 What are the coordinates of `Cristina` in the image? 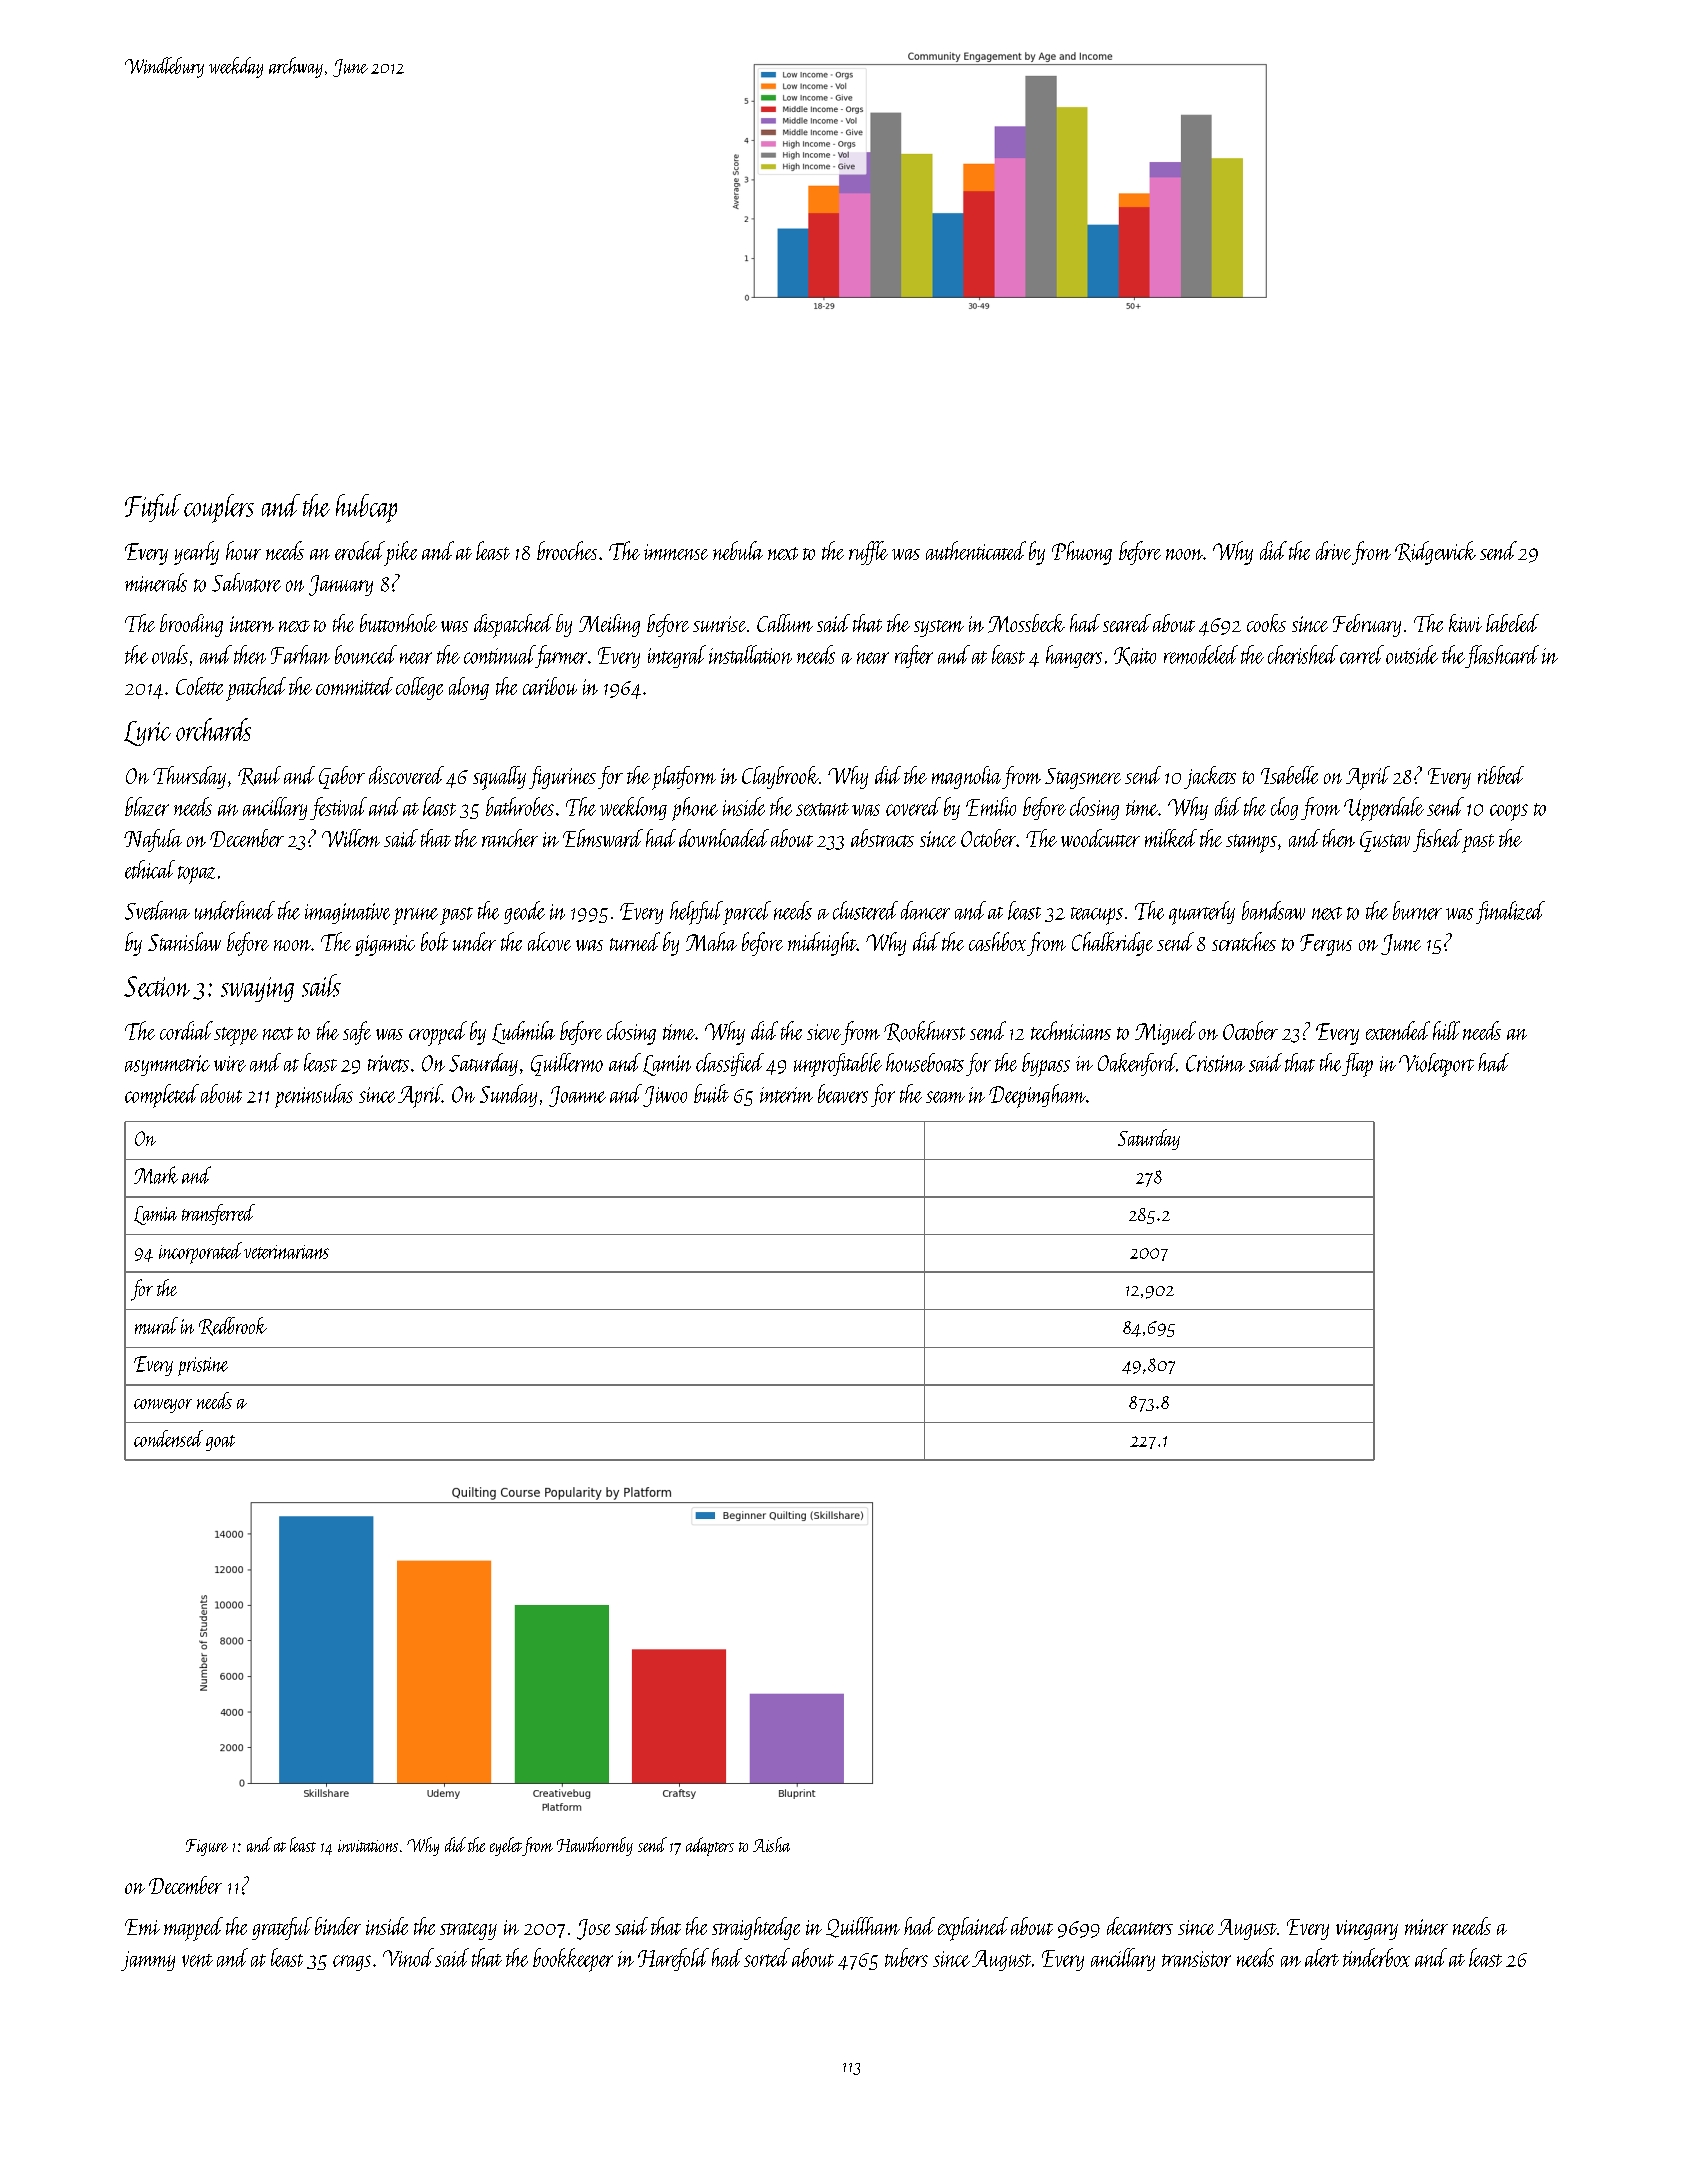 It's located at (1215, 1063).
